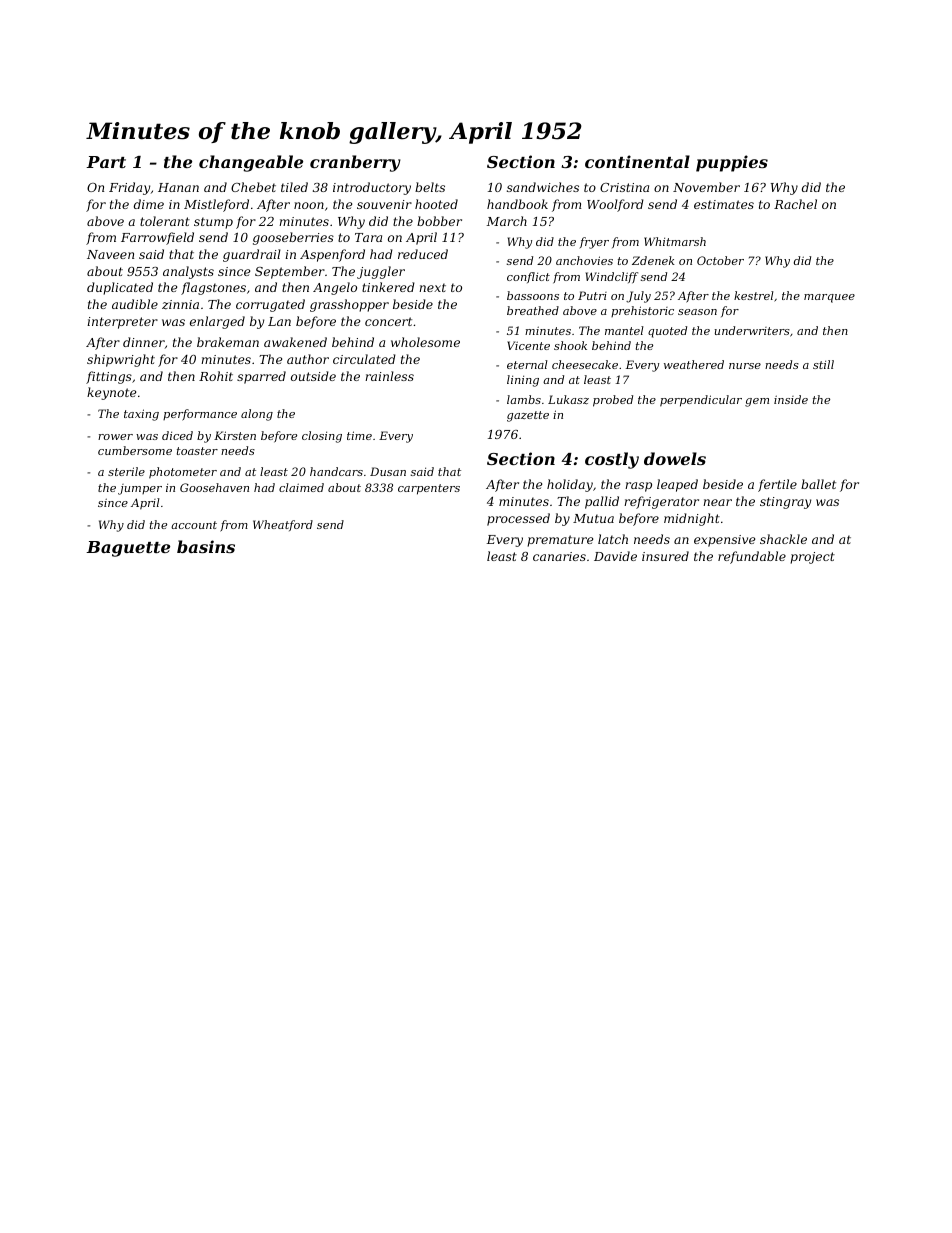  Describe the element at coordinates (795, 204) in the screenshot. I see `Rachel` at that location.
